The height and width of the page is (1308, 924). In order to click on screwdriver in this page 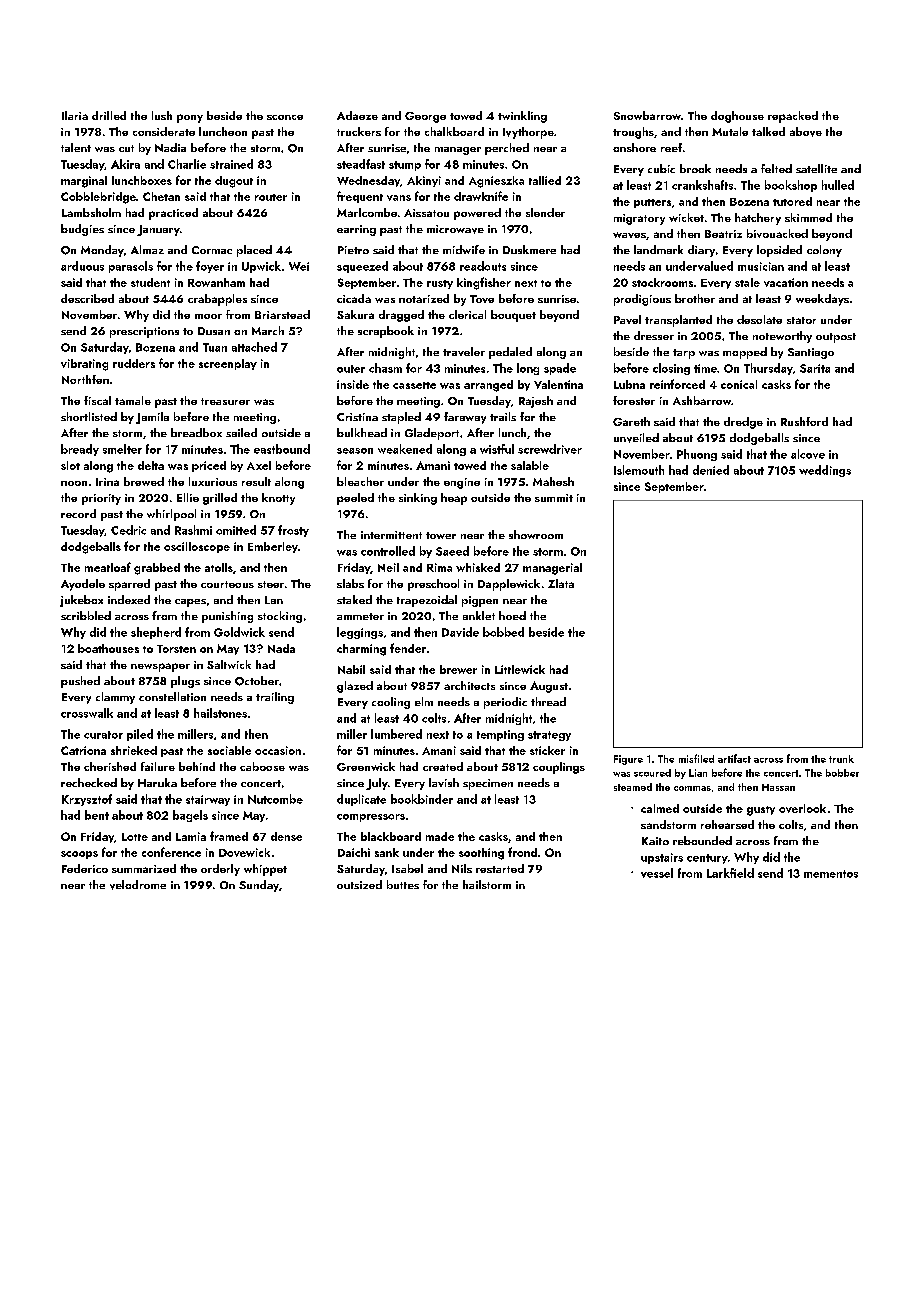, I will do `click(550, 449)`.
